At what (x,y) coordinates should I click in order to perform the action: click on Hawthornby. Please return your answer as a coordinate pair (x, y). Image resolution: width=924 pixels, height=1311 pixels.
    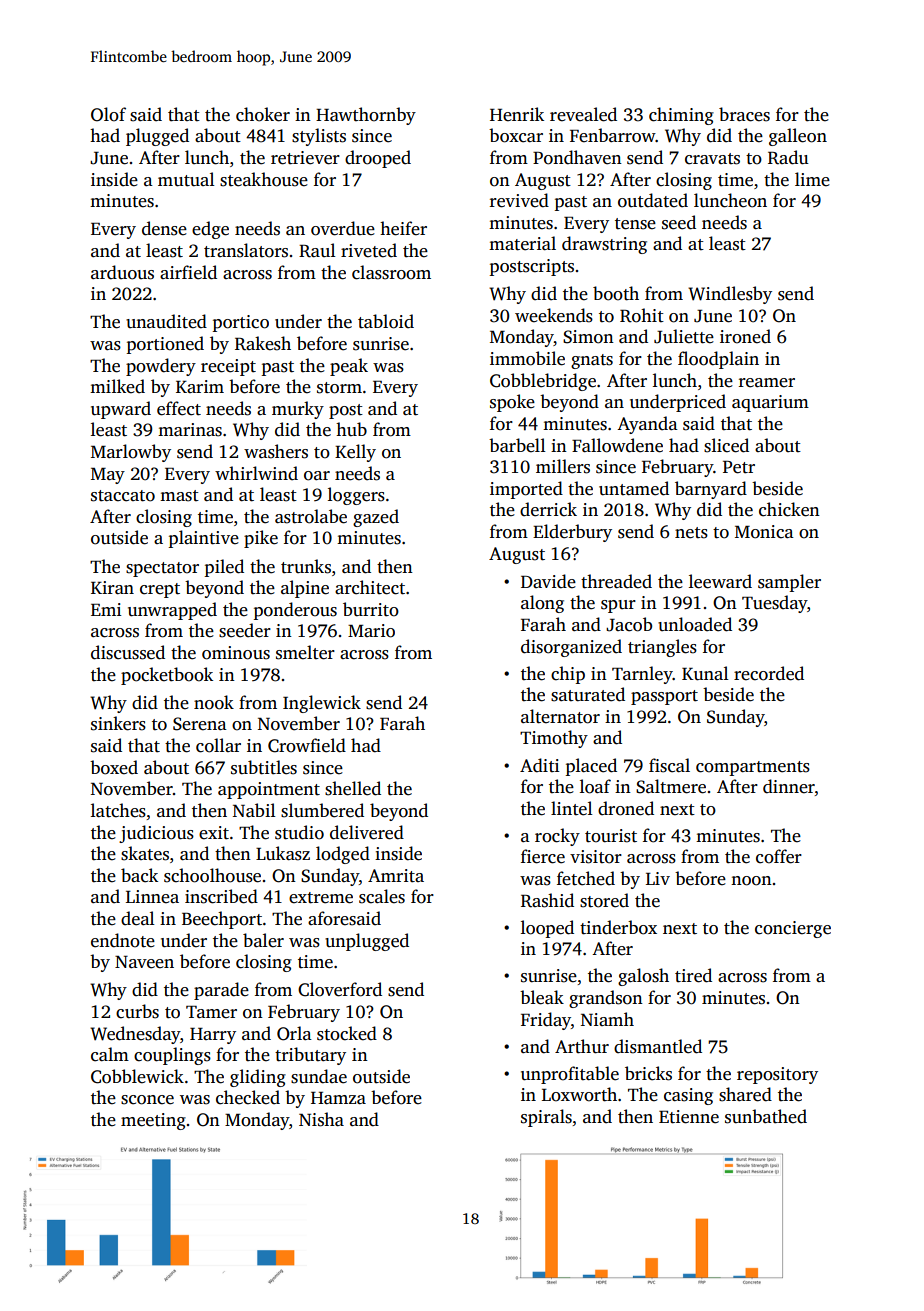
    Looking at the image, I should click on (366, 116).
